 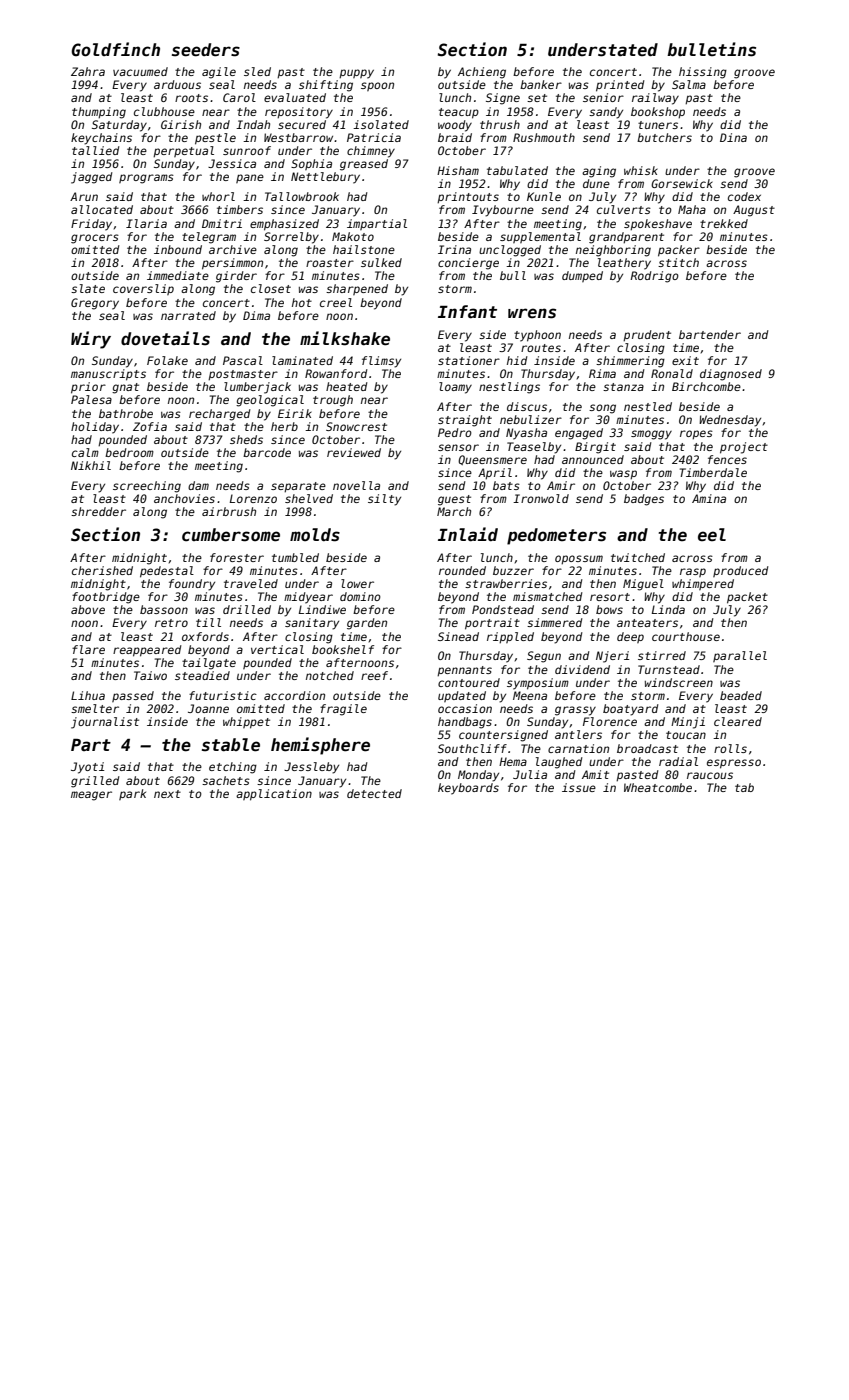 I want to click on silty, so click(x=384, y=500).
